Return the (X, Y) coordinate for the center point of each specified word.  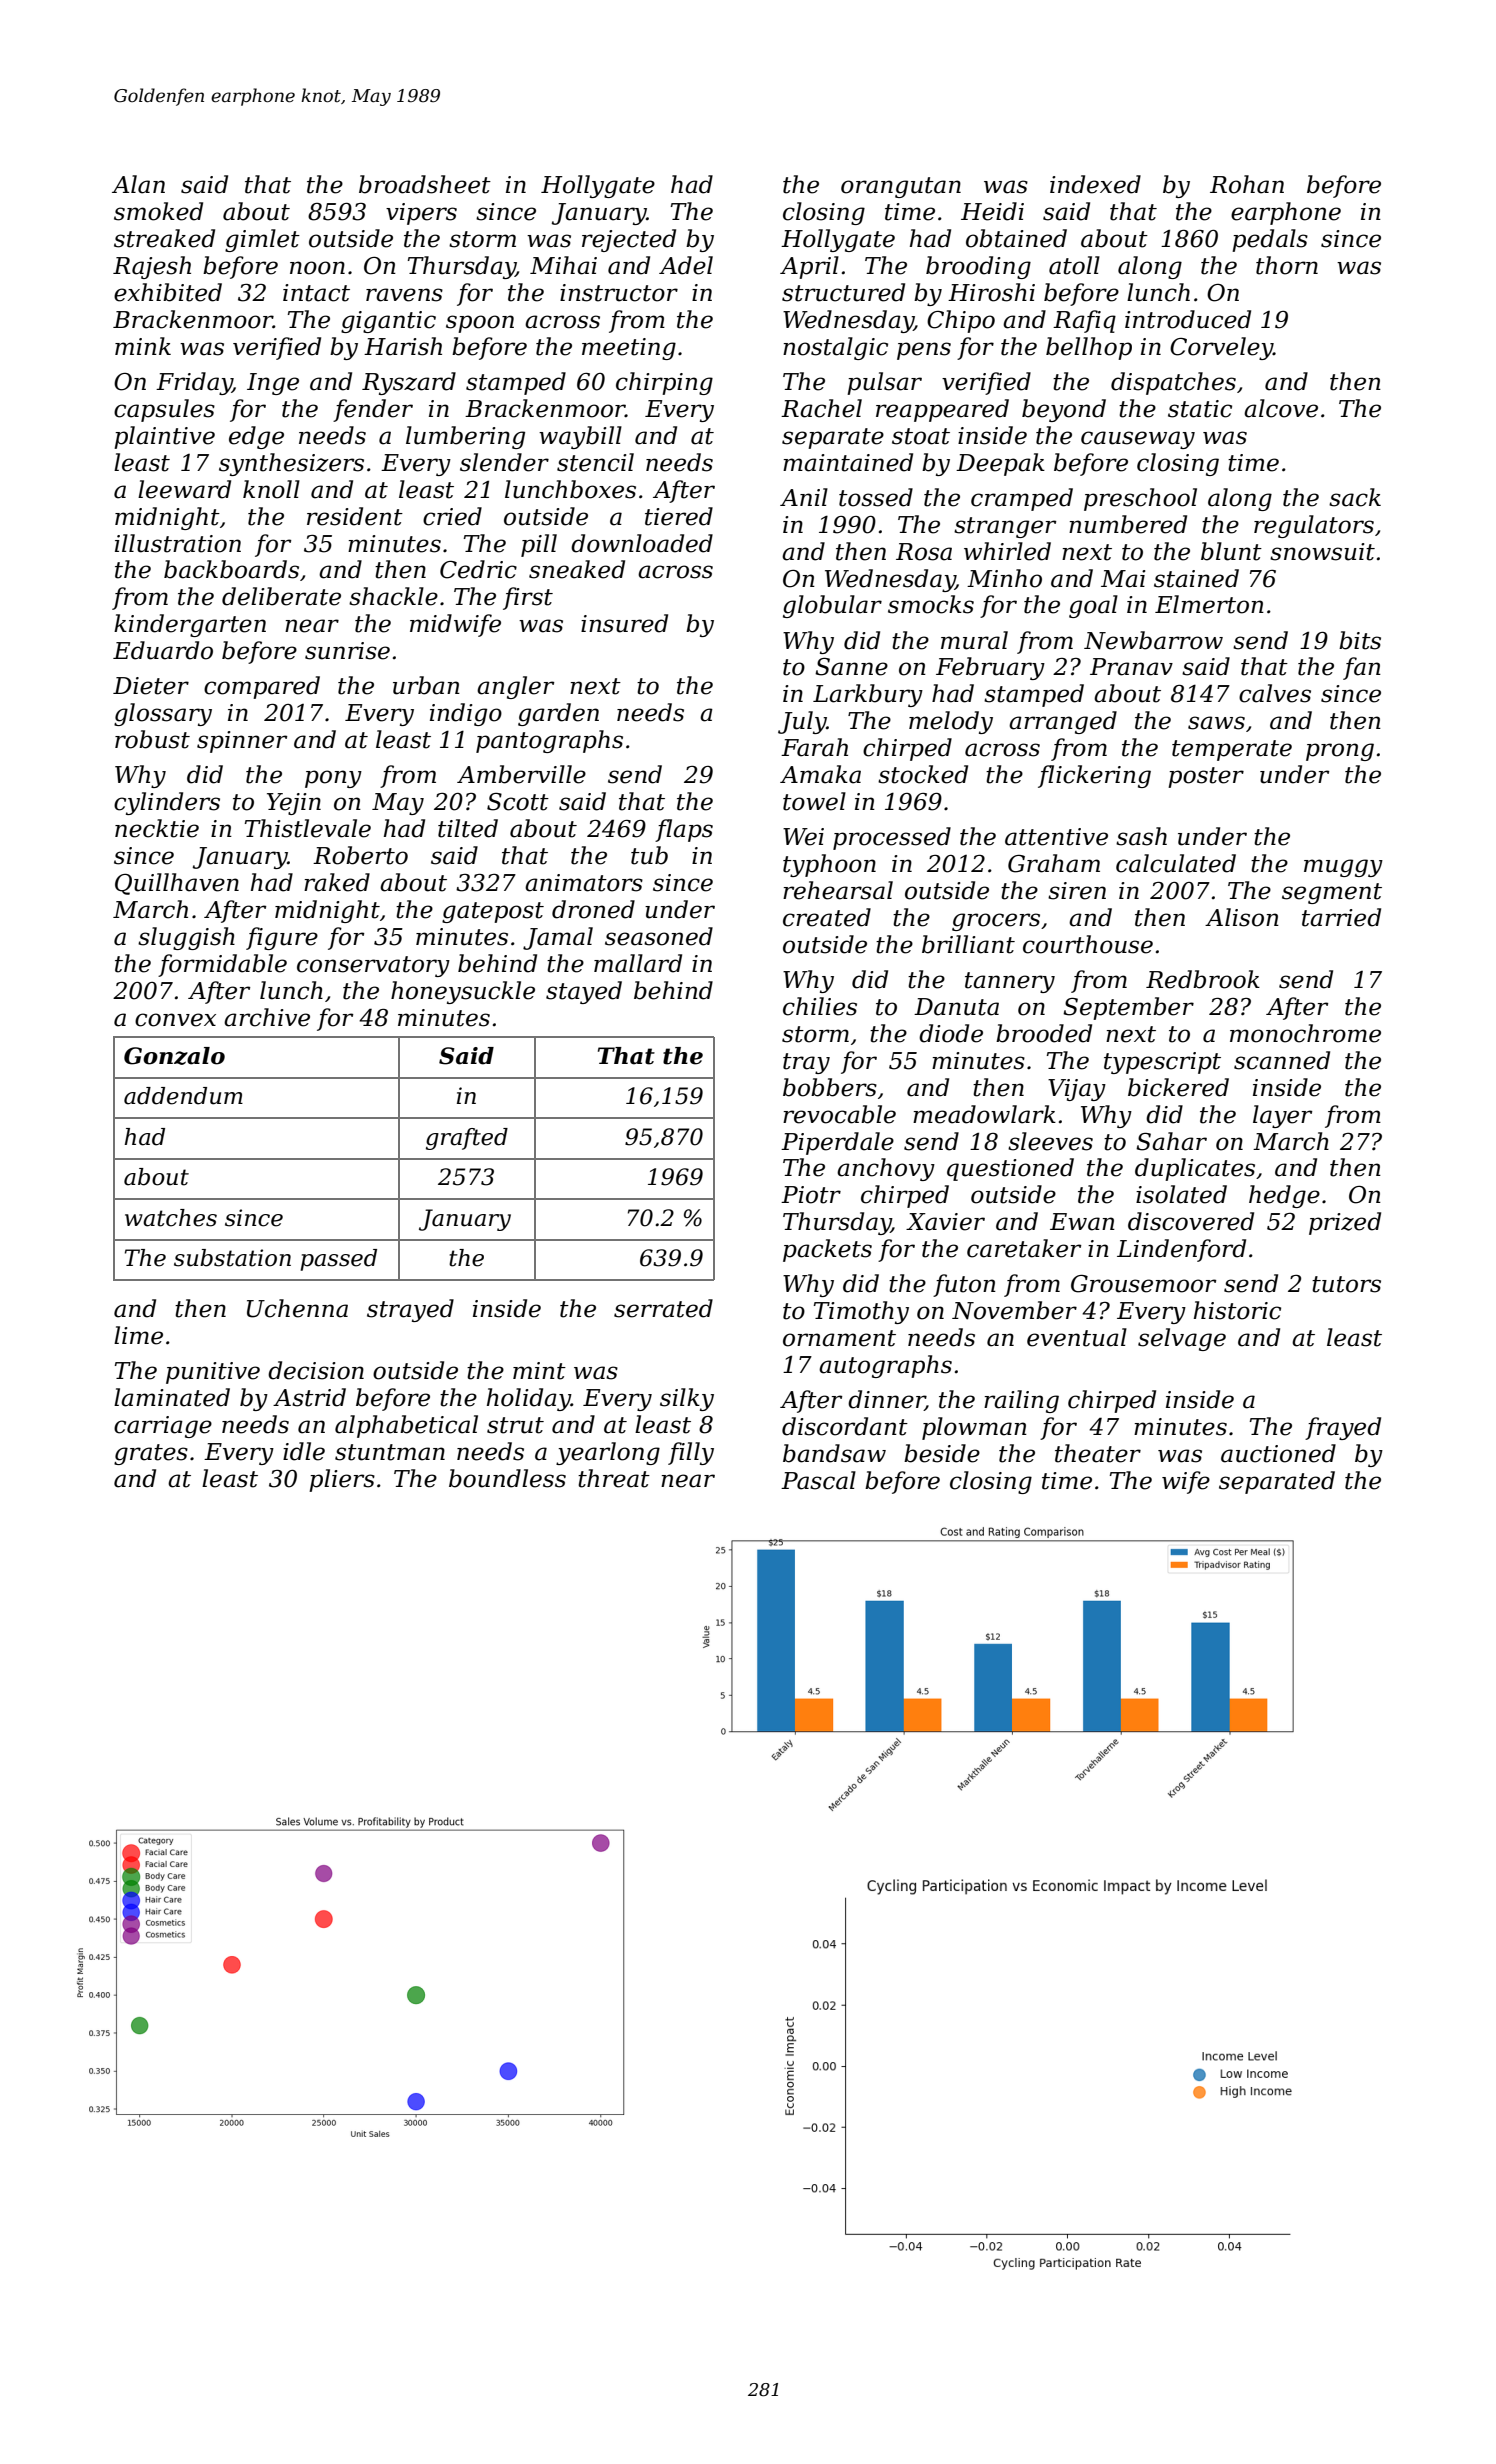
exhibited (168, 292)
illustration (178, 543)
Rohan (1247, 184)
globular (832, 606)
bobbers (830, 1087)
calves (1275, 693)
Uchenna (297, 1308)
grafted (467, 1139)
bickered (1178, 1087)
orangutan (901, 187)
